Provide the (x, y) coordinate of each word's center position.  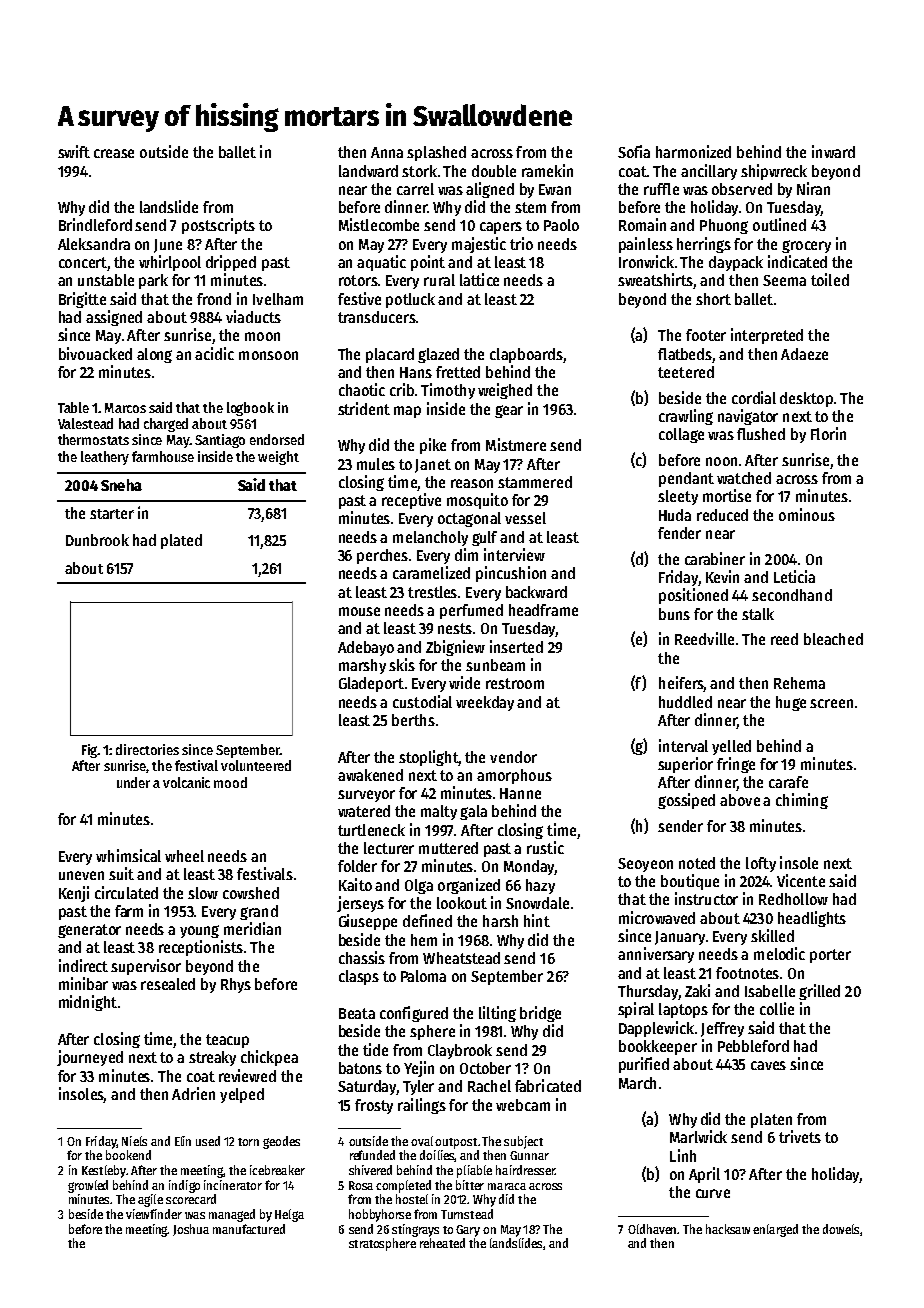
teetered (686, 372)
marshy (362, 666)
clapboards (526, 355)
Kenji (74, 894)
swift (74, 151)
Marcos (125, 408)
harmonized (693, 151)
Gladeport (371, 684)
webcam (523, 1105)
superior (685, 765)
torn (248, 1142)
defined (427, 920)
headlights (812, 919)
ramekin (547, 170)
